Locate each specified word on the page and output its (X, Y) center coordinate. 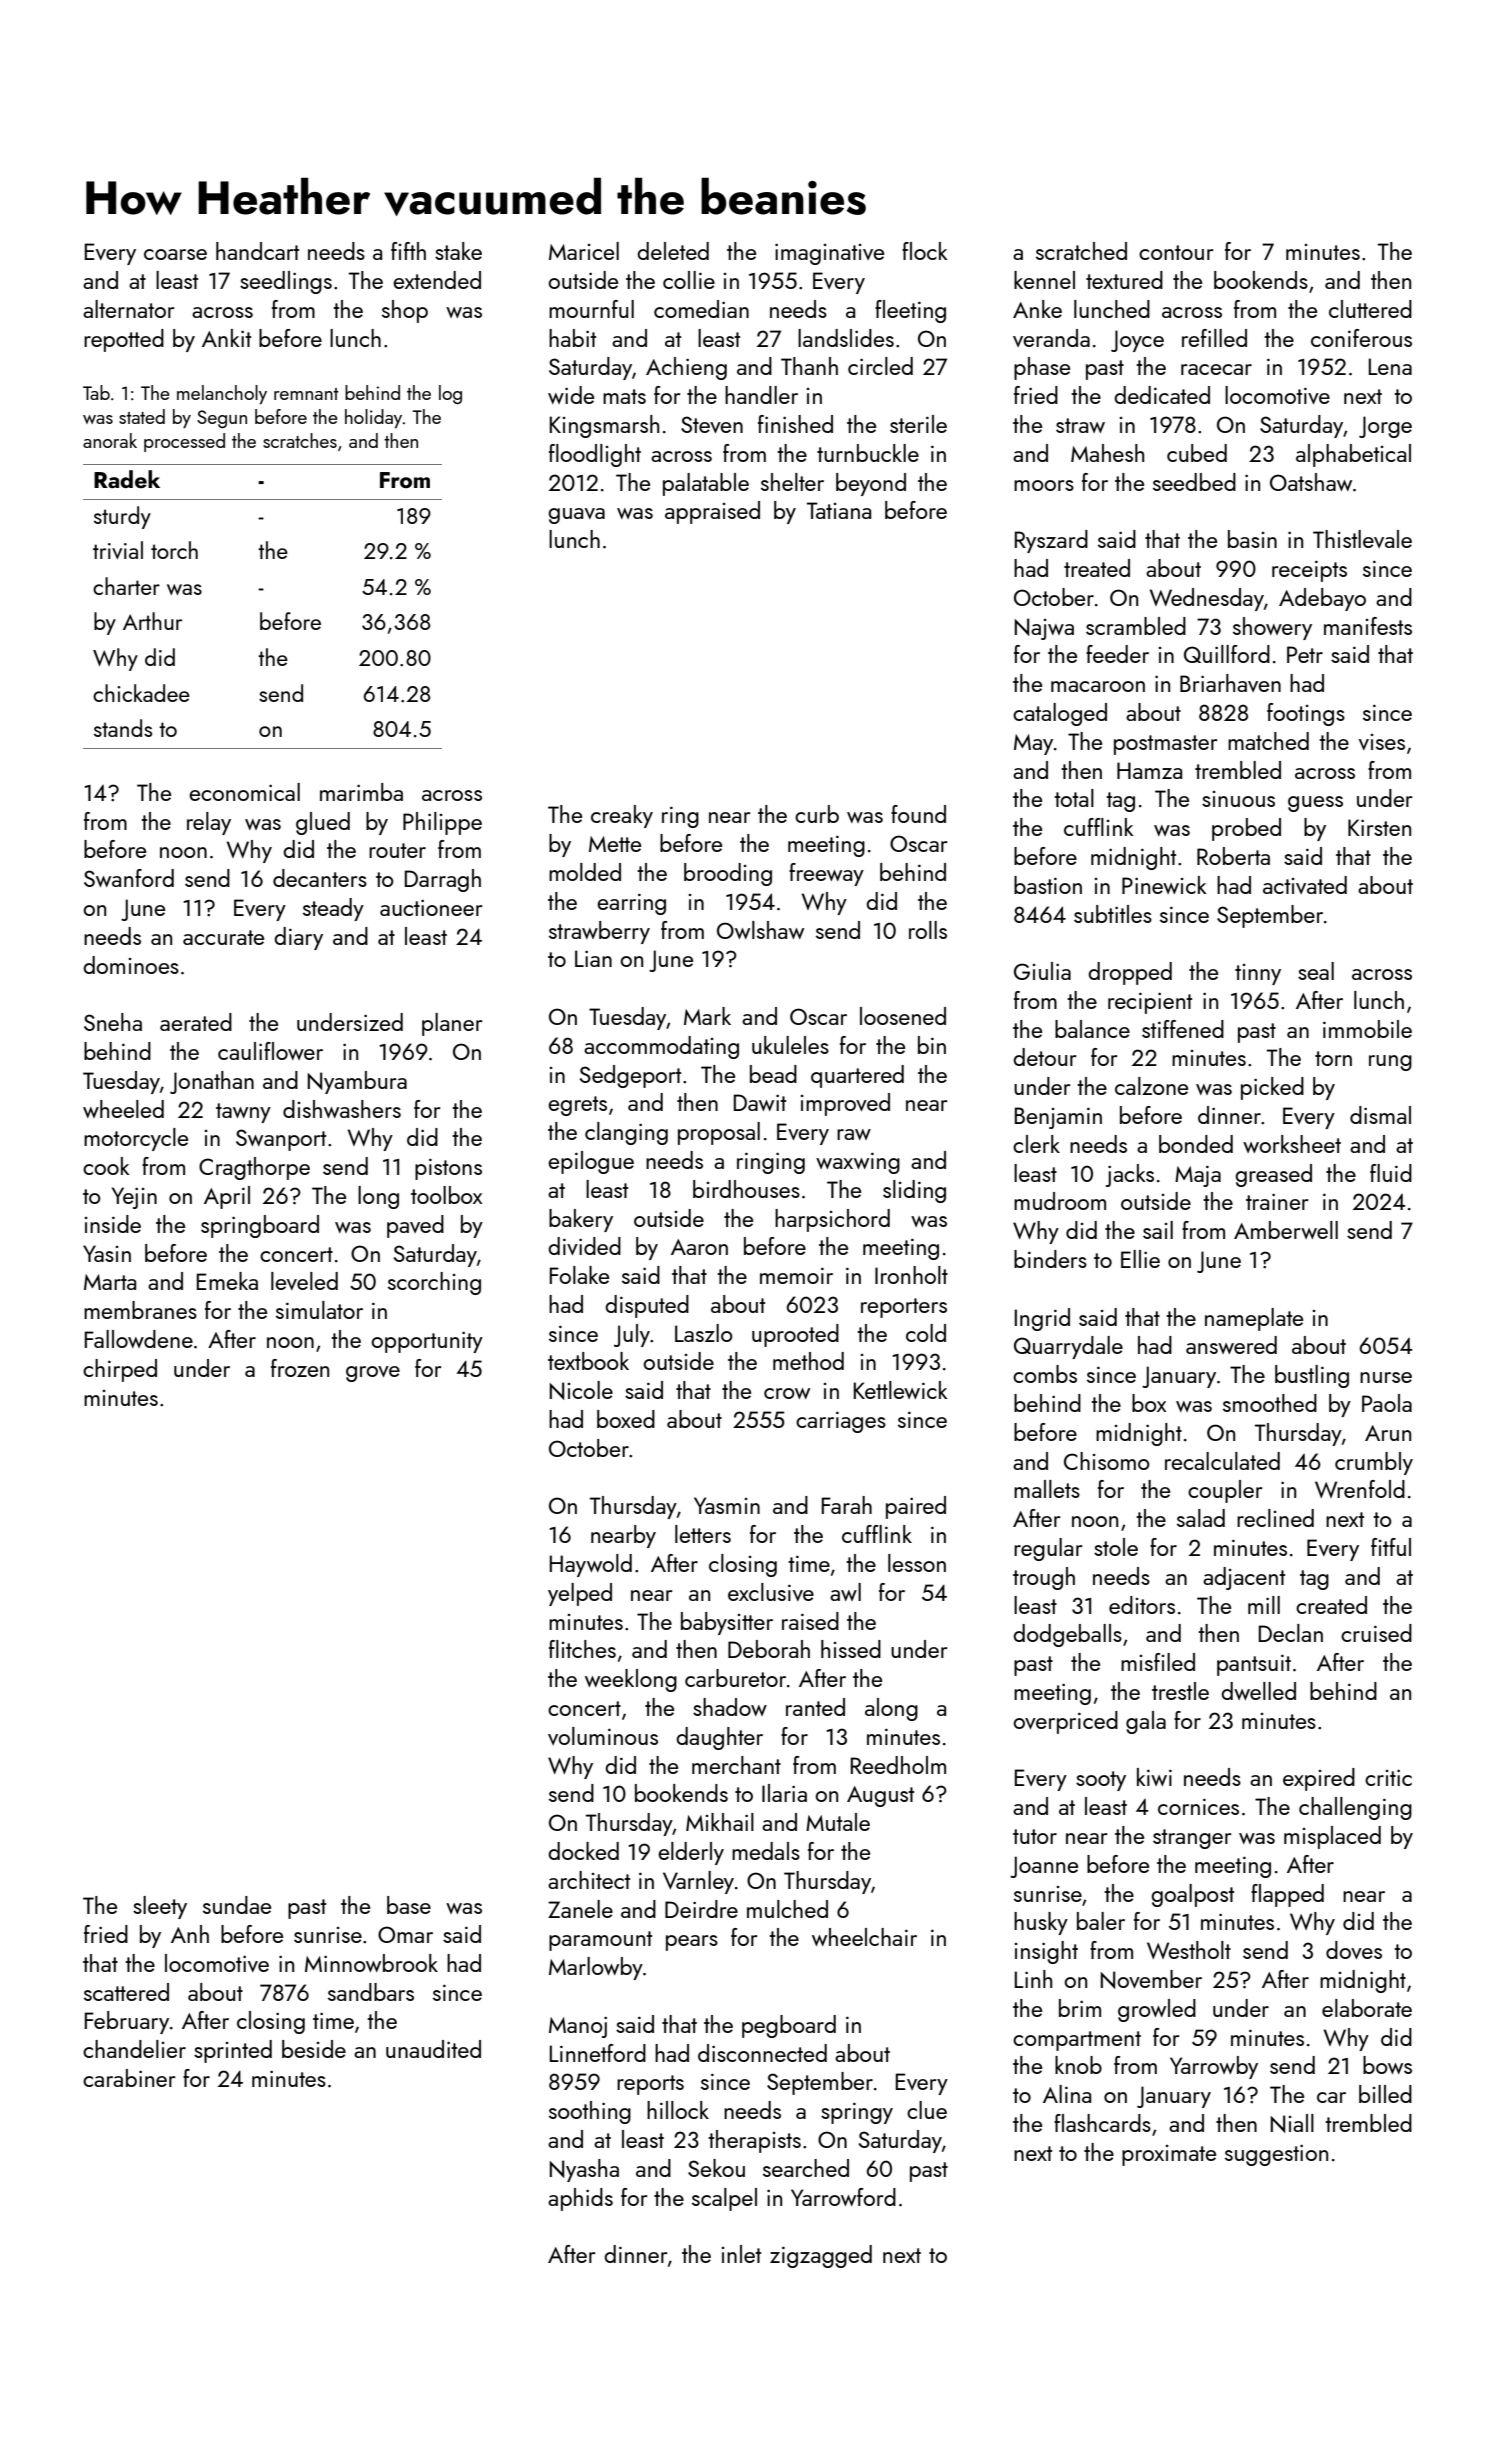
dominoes (131, 965)
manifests (1368, 626)
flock (925, 251)
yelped (580, 1594)
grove (373, 1374)
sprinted (233, 2051)
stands (123, 728)
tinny (1258, 974)
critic (1388, 1777)
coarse (175, 254)
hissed (851, 1649)
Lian (593, 958)
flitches (582, 1649)
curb (817, 814)
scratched (1081, 251)
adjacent (1244, 1578)
